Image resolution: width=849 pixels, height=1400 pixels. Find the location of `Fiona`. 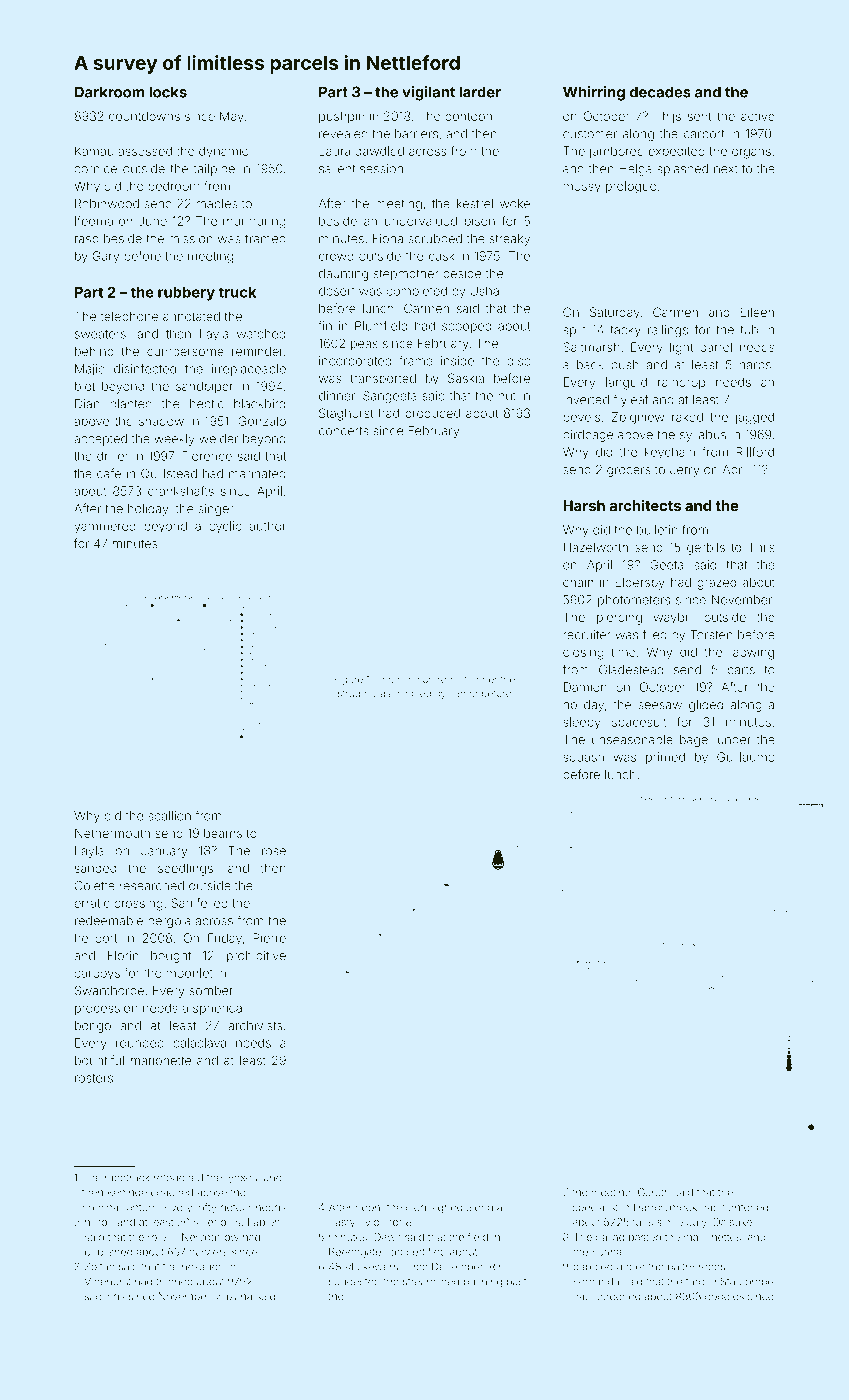

Fiona is located at coordinates (388, 239).
